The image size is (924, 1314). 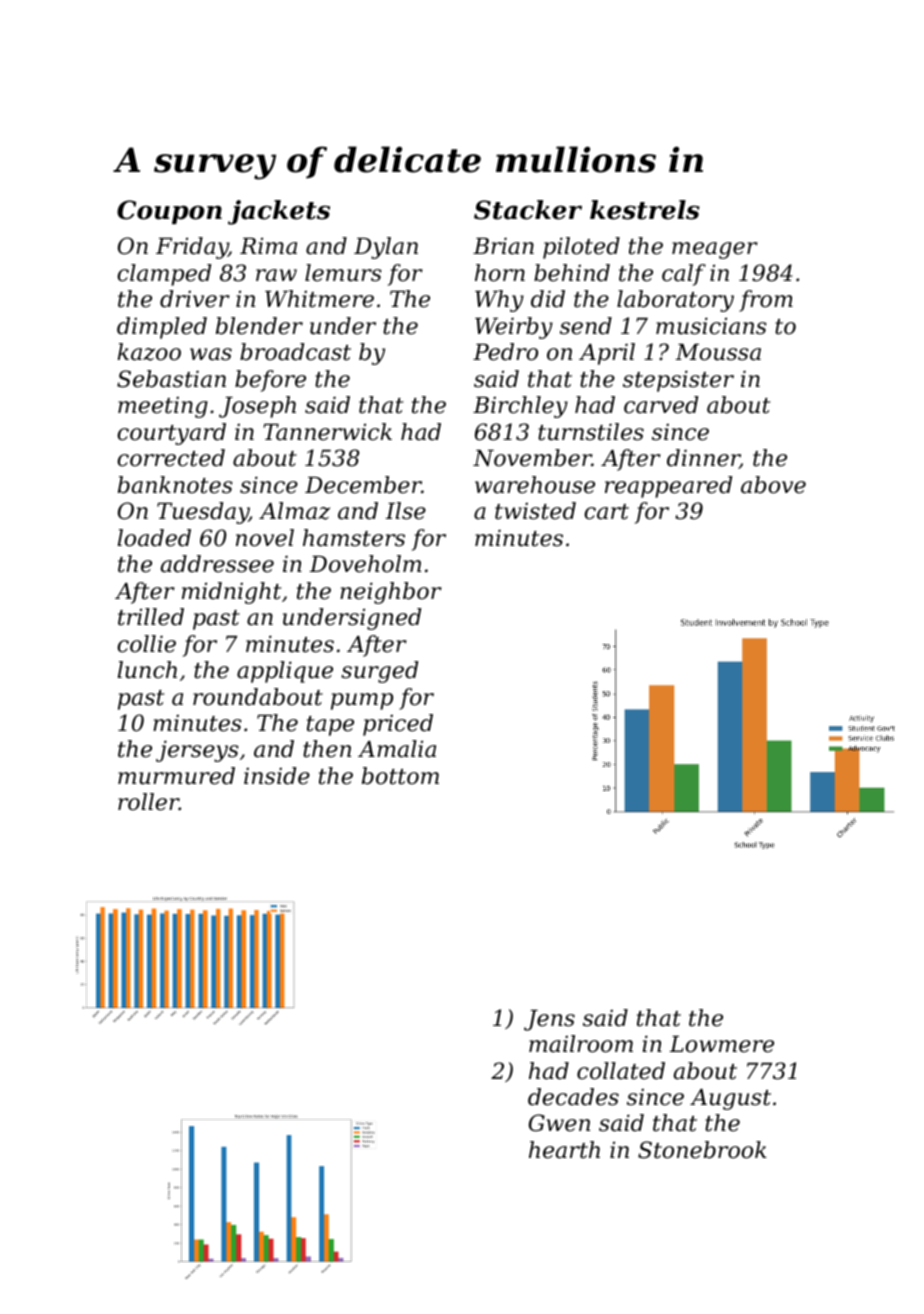 What do you see at coordinates (559, 1123) in the screenshot?
I see `Gwen` at bounding box center [559, 1123].
